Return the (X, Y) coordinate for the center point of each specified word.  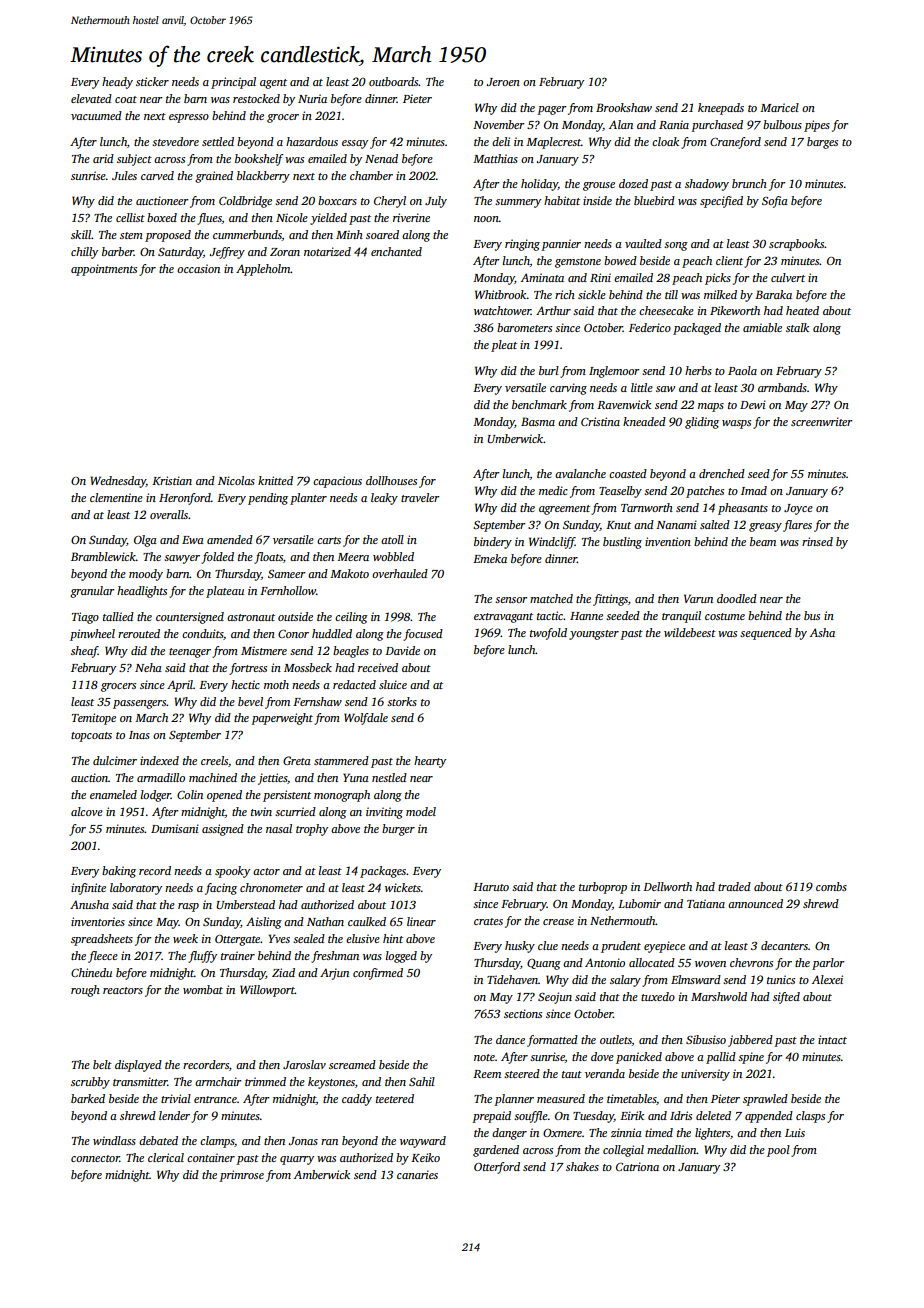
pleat (504, 346)
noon (486, 219)
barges (822, 143)
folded (217, 558)
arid (103, 158)
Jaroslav (304, 1064)
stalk (797, 327)
